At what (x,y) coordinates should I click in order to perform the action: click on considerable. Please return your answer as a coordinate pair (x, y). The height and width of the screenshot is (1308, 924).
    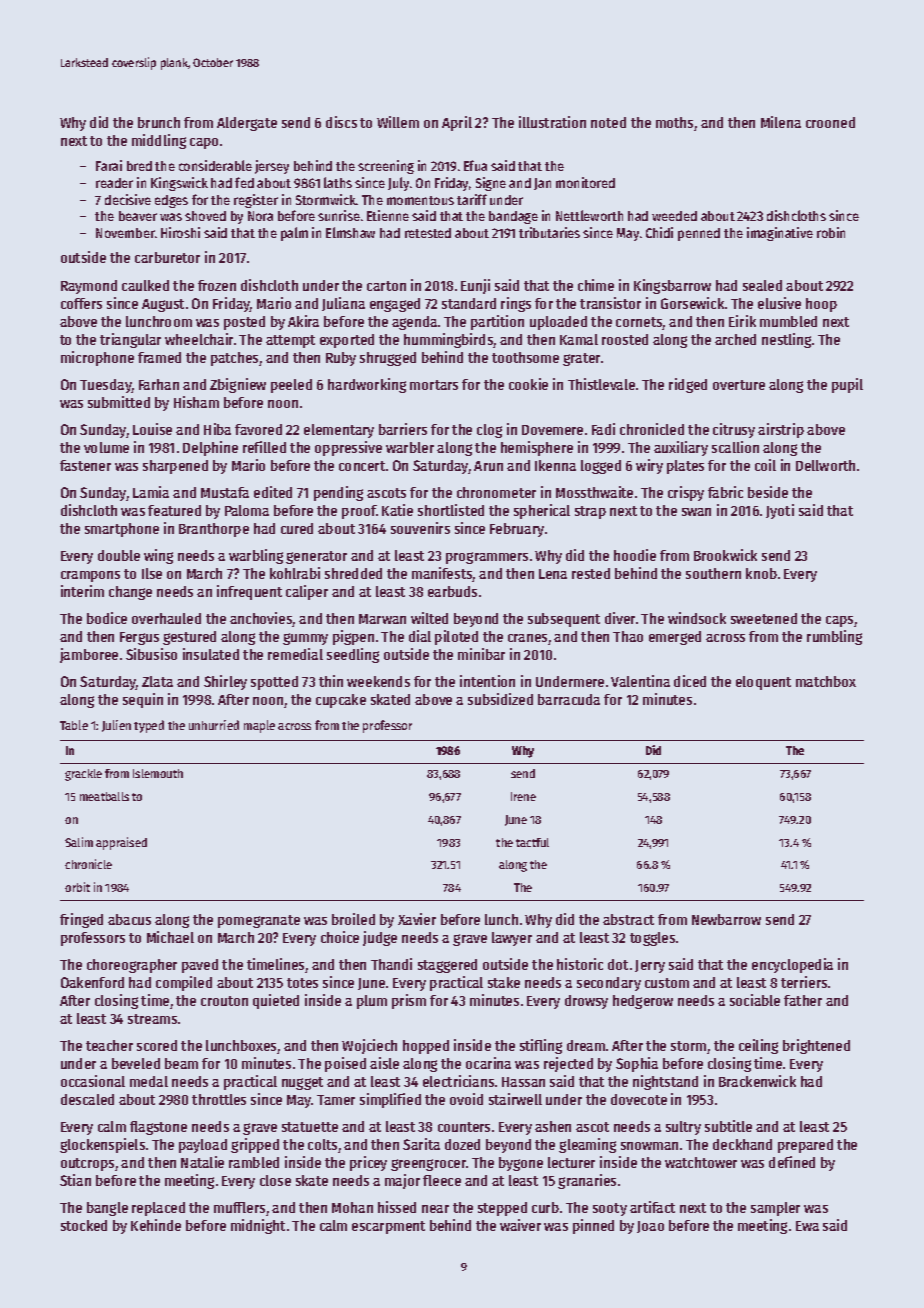
    Looking at the image, I should click on (215, 165).
